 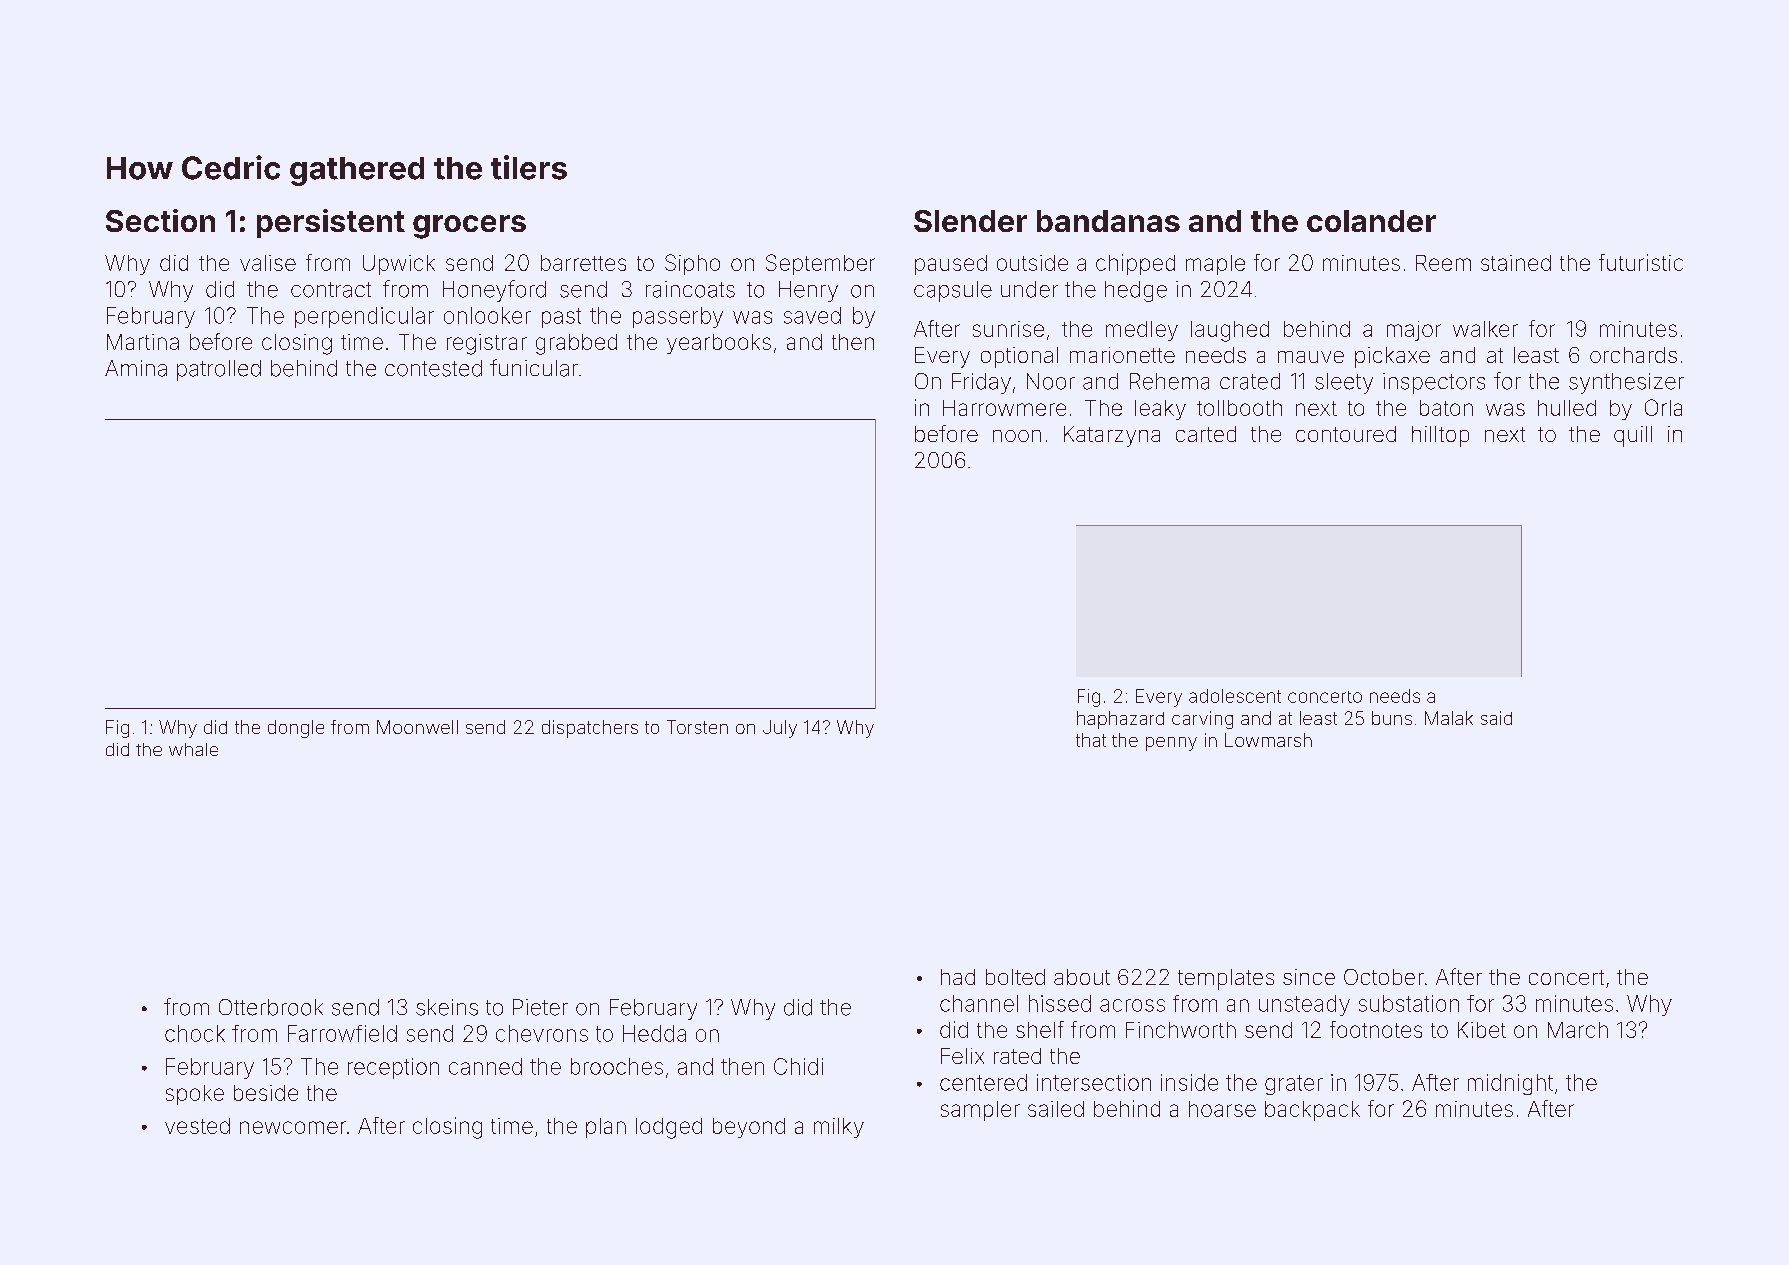 I want to click on yearbooks, so click(x=719, y=344).
